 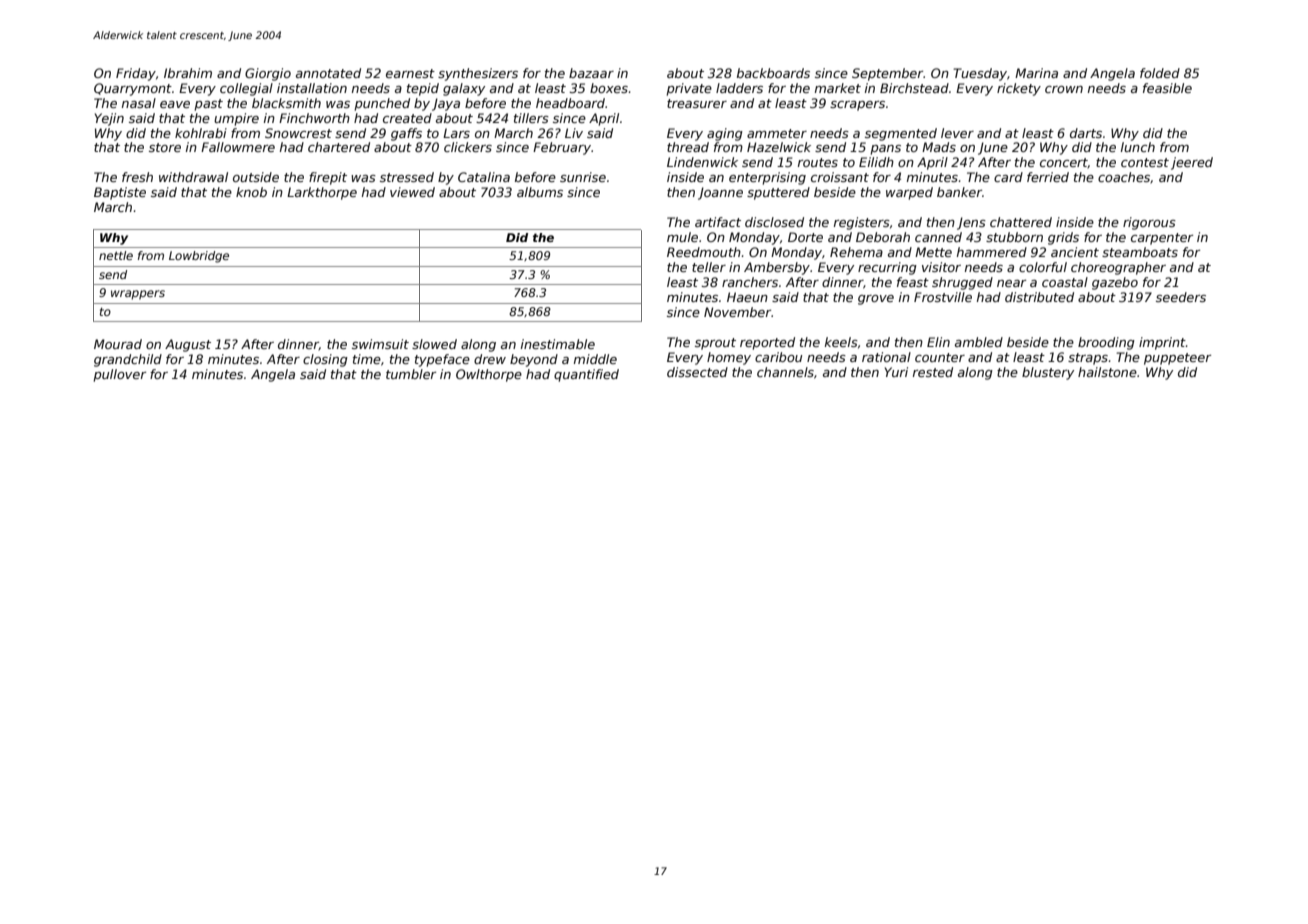 I want to click on jeered, so click(x=1192, y=163).
